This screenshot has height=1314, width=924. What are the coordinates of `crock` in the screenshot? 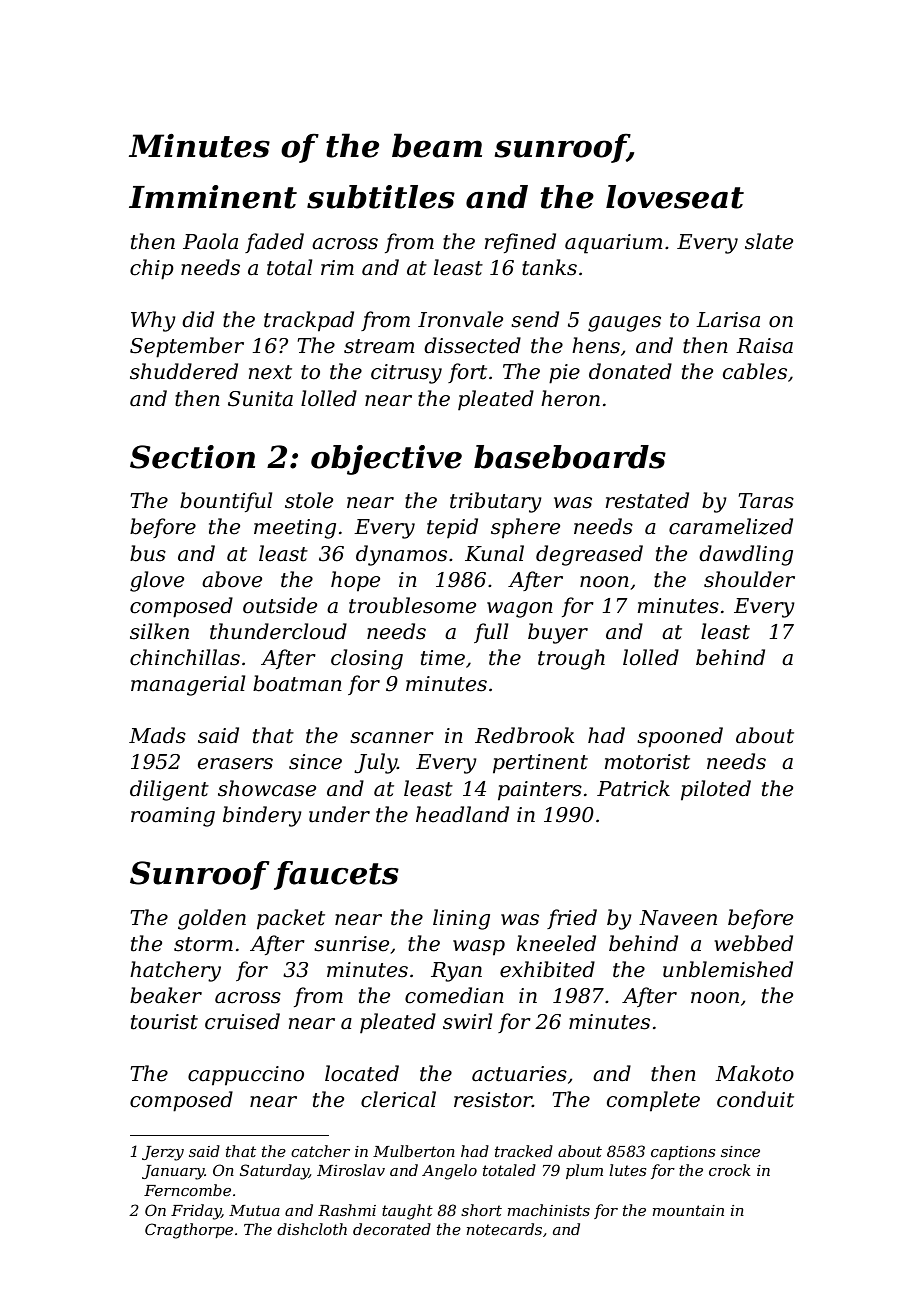 It's located at (730, 1170).
